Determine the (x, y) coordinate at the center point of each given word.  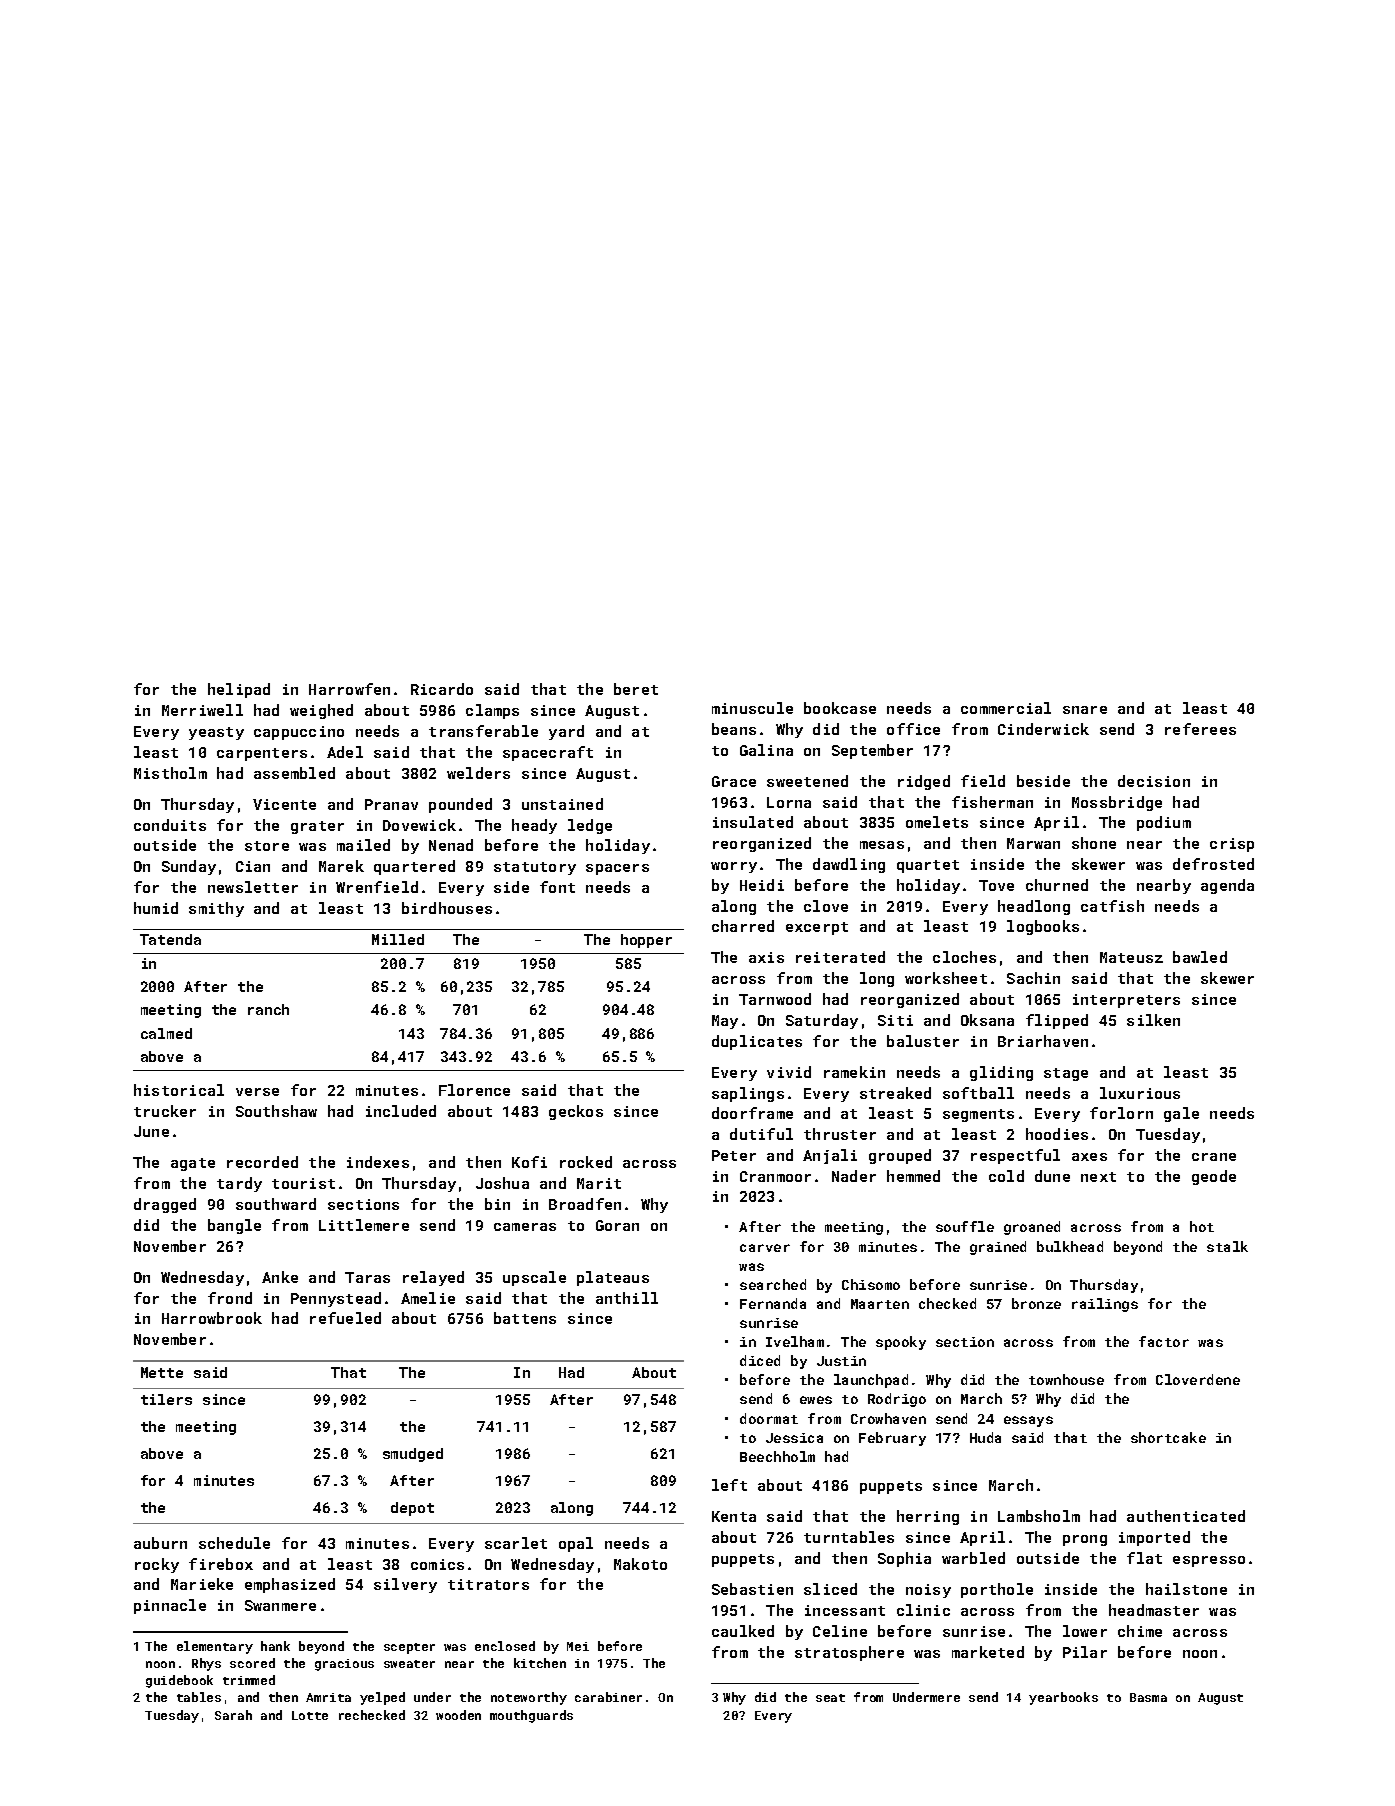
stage (1066, 1074)
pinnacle (170, 1606)
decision (1154, 781)
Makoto (640, 1564)
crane (1214, 1157)
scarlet (516, 1543)
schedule (234, 1543)
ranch (268, 1009)
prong (1085, 1540)
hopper (646, 941)
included (401, 1111)
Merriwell (202, 710)
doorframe (752, 1113)
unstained (562, 804)
